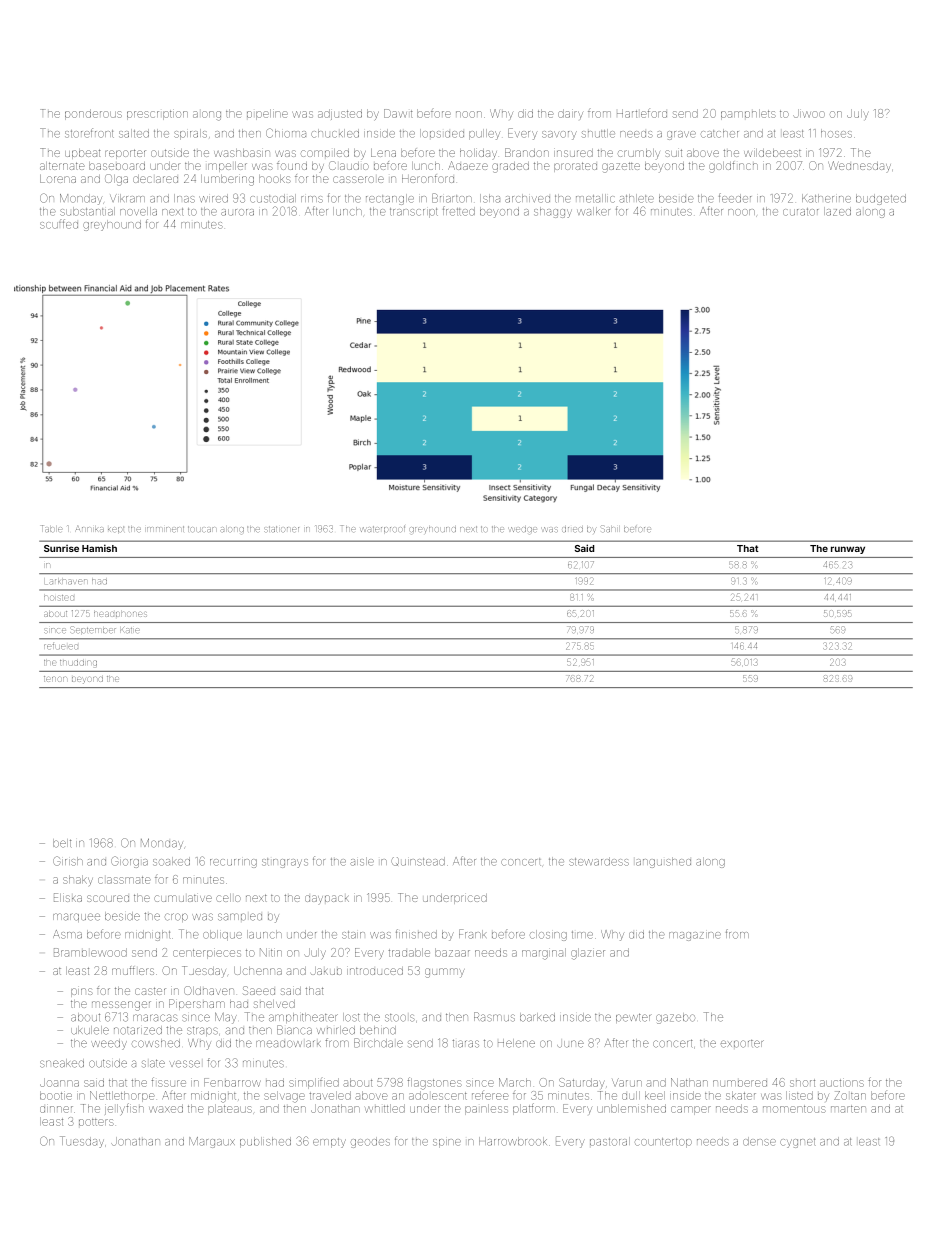 This page has width=952, height=1233. Describe the element at coordinates (593, 211) in the page. I see `walker` at that location.
